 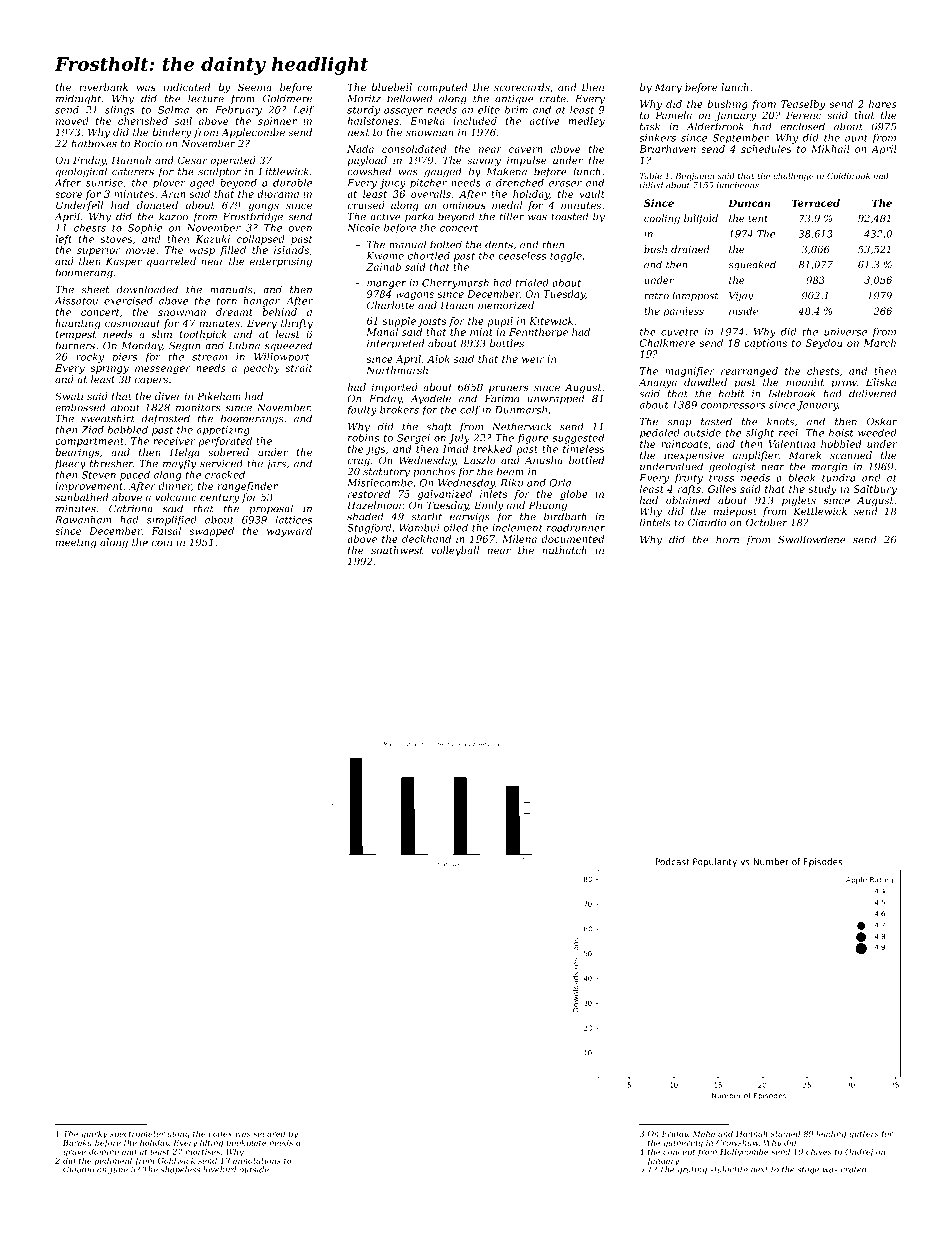 What do you see at coordinates (391, 87) in the screenshot?
I see `bluebell` at bounding box center [391, 87].
